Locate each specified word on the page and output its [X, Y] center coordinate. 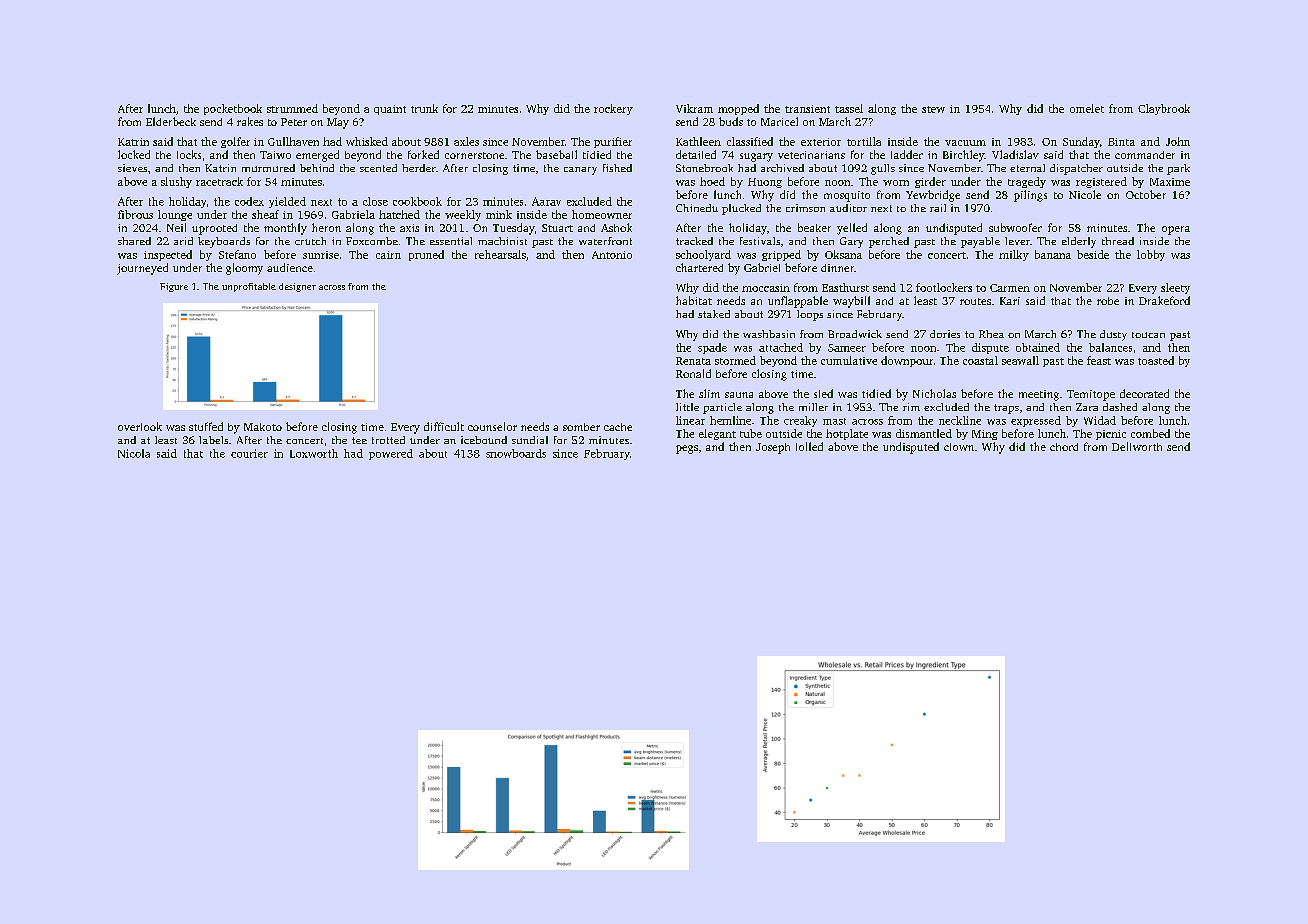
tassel [849, 108]
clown [959, 447]
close [375, 201]
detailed [696, 154]
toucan [1148, 335]
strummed [292, 108]
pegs [687, 449]
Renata [693, 361]
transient [807, 109]
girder [930, 182]
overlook [140, 426]
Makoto [263, 427]
